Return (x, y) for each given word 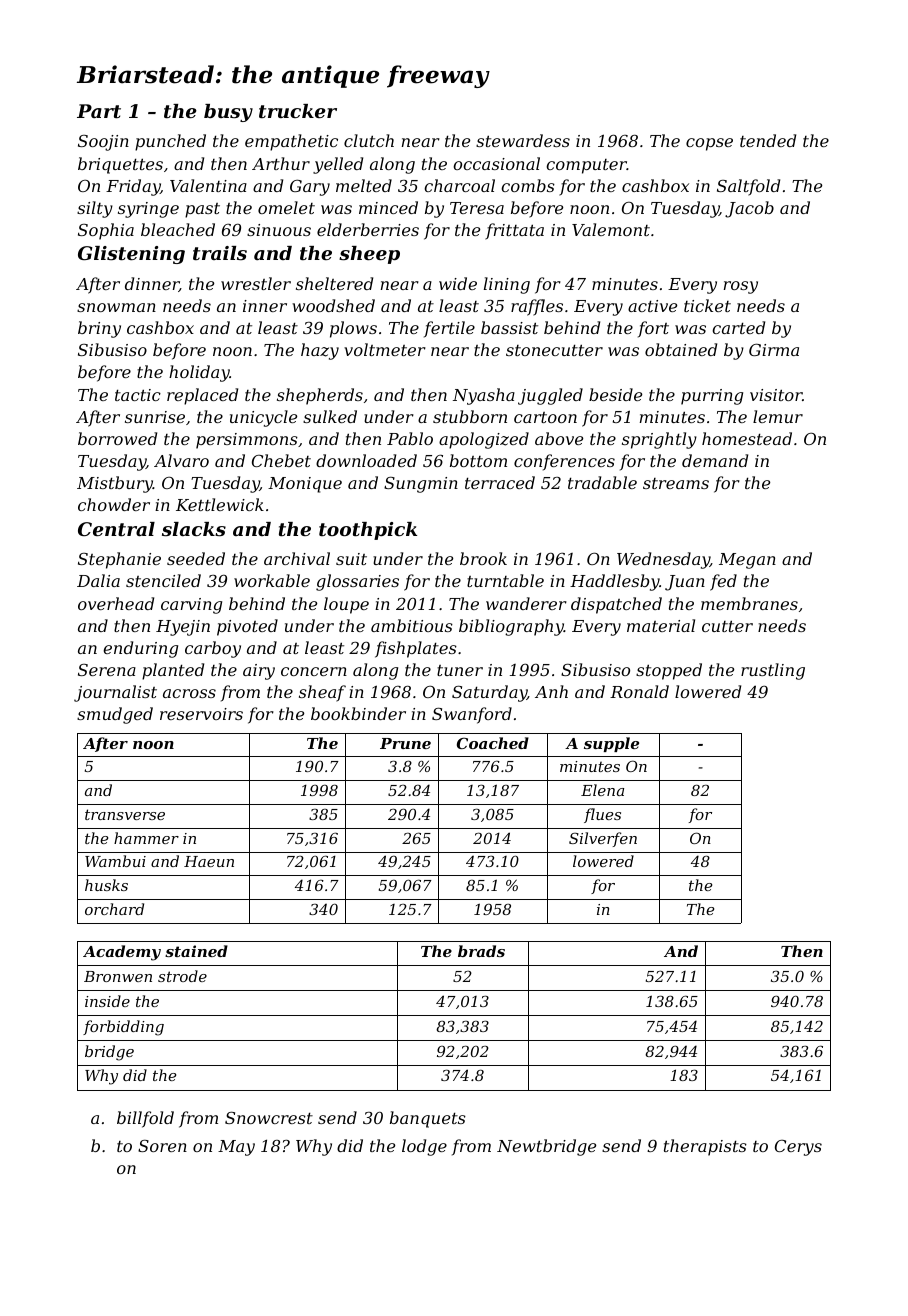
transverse (125, 814)
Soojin (103, 143)
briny (99, 329)
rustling (773, 671)
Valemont (611, 229)
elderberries (368, 229)
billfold (145, 1119)
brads (481, 951)
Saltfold (748, 187)
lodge (424, 1147)
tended (768, 140)
